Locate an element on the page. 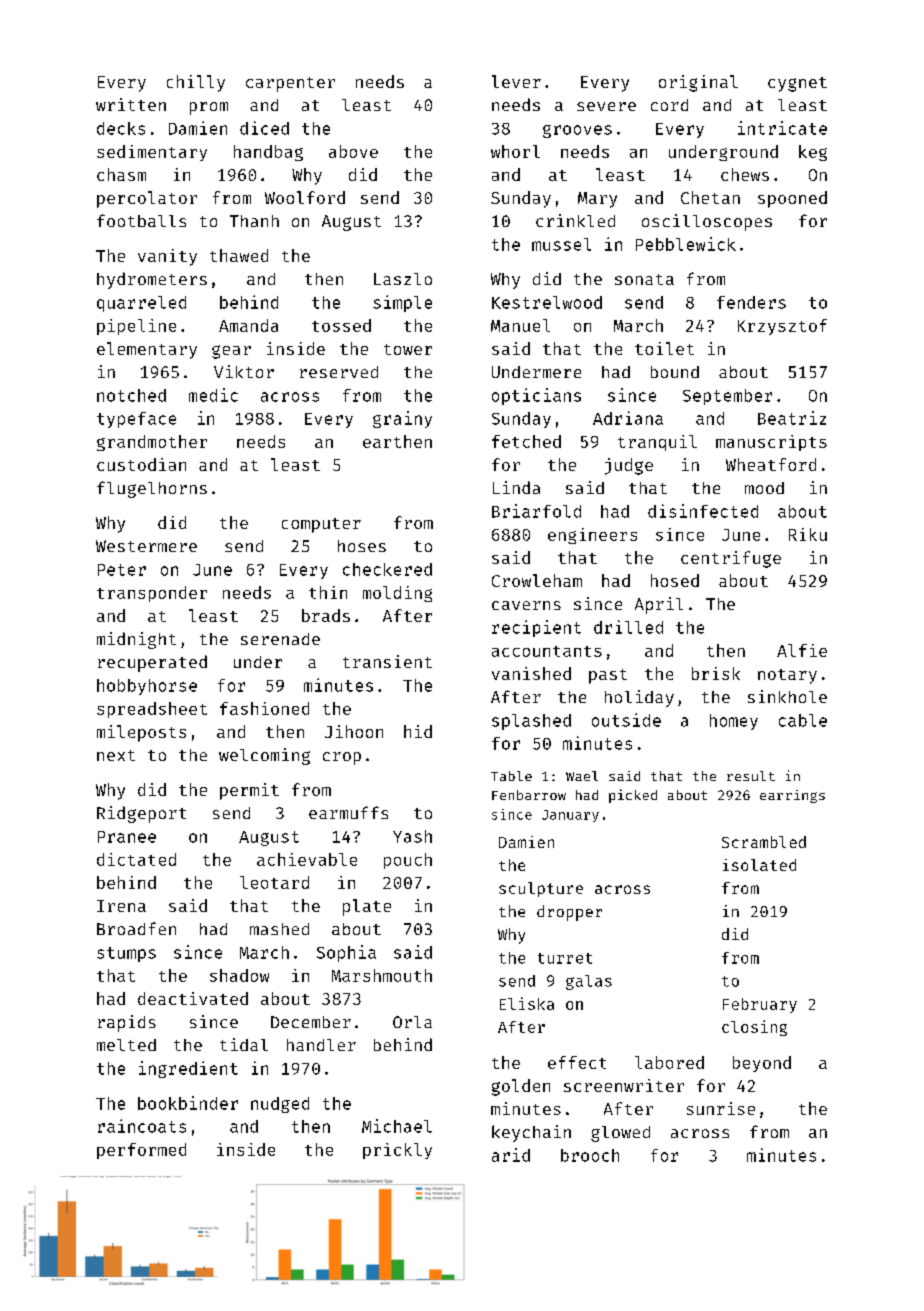 This page has width=924, height=1311. Ridgeport is located at coordinates (141, 814).
